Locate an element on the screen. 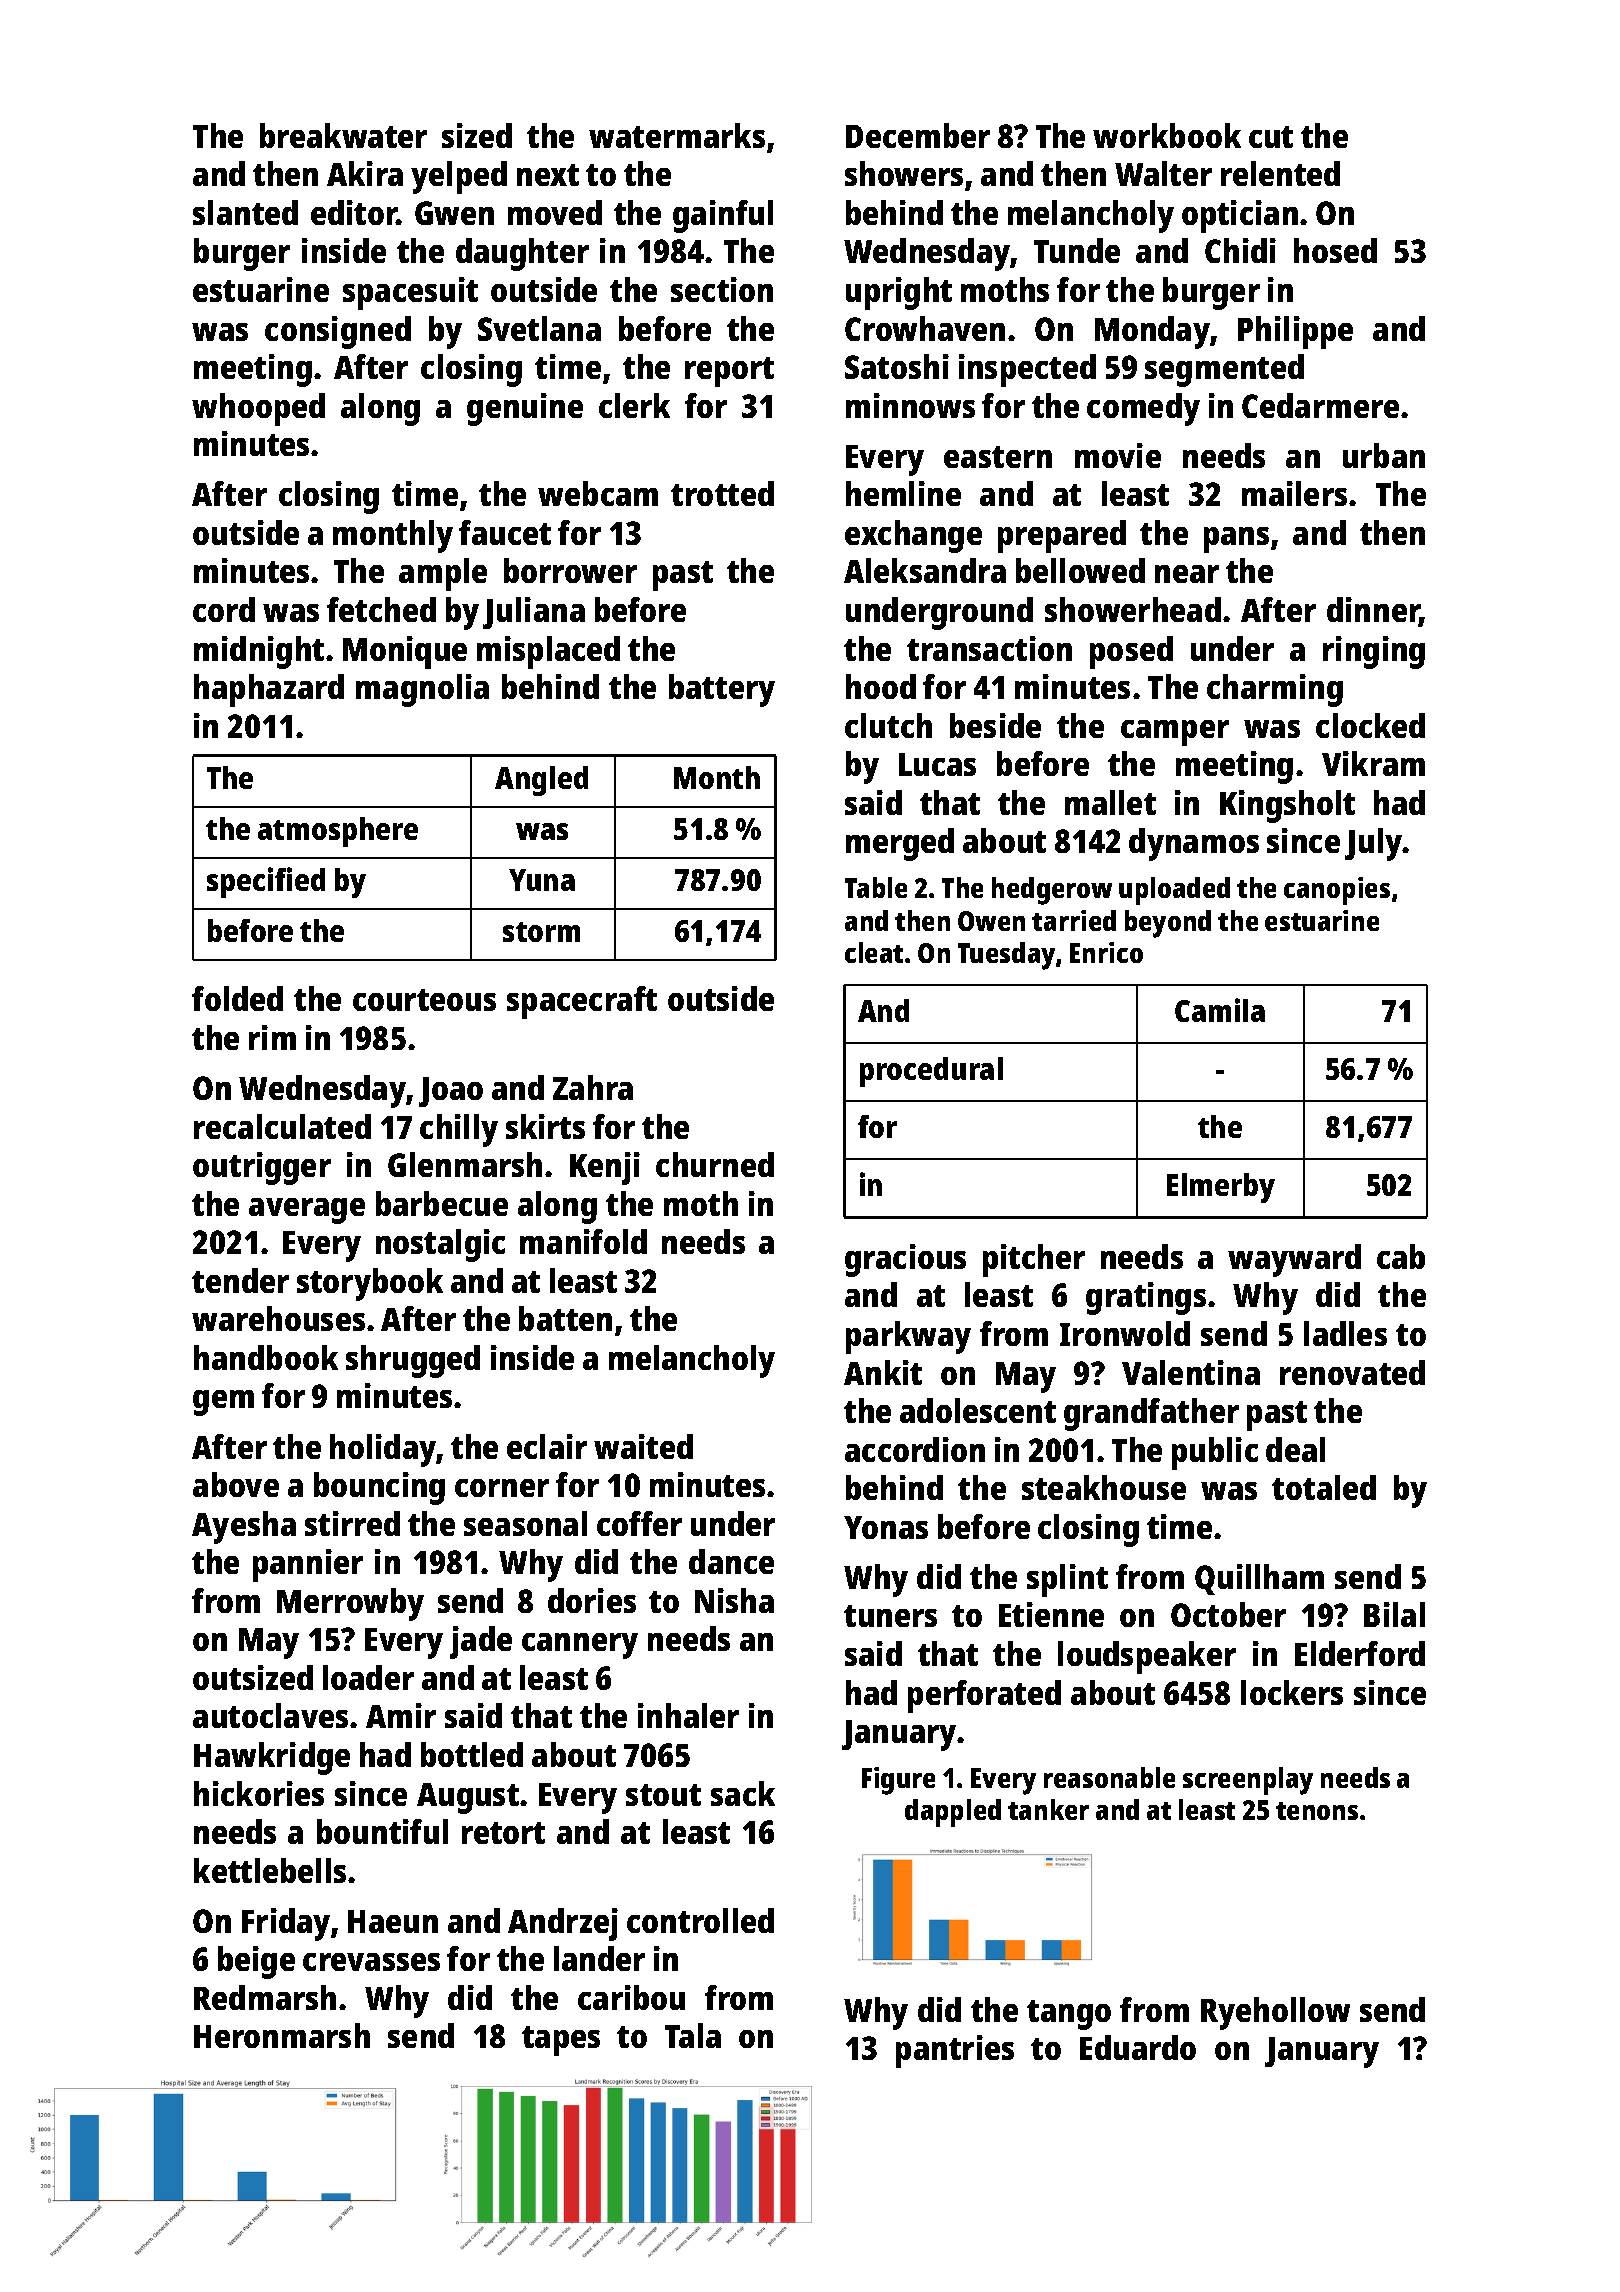 The height and width of the screenshot is (2292, 1620). watermarks is located at coordinates (677, 135).
